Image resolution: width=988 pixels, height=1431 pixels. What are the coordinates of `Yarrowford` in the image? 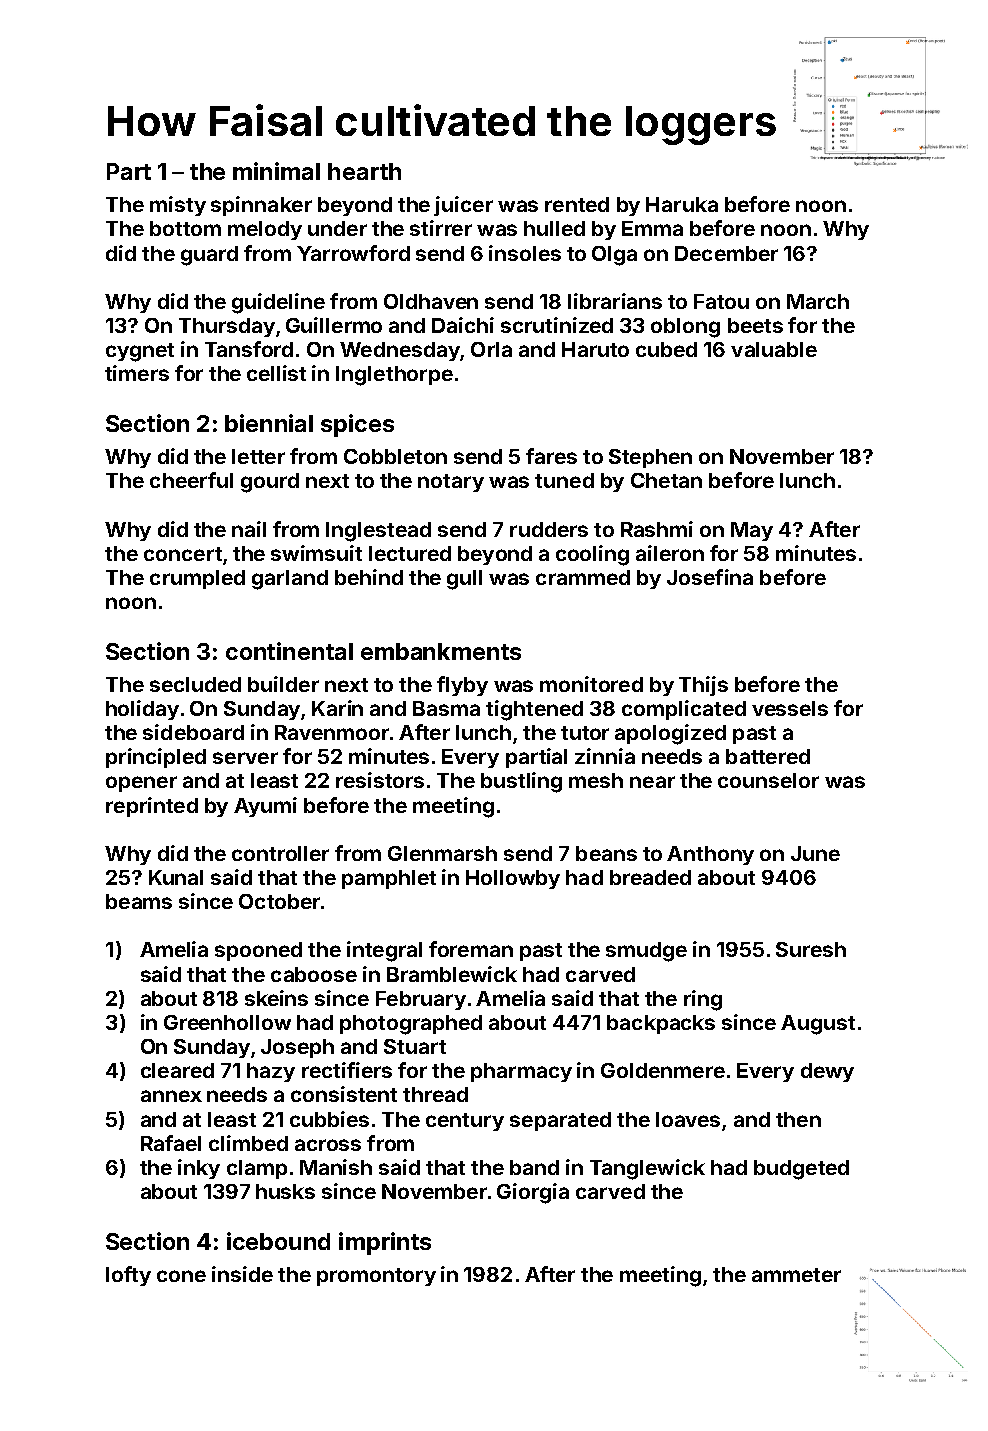 It's located at (353, 253).
